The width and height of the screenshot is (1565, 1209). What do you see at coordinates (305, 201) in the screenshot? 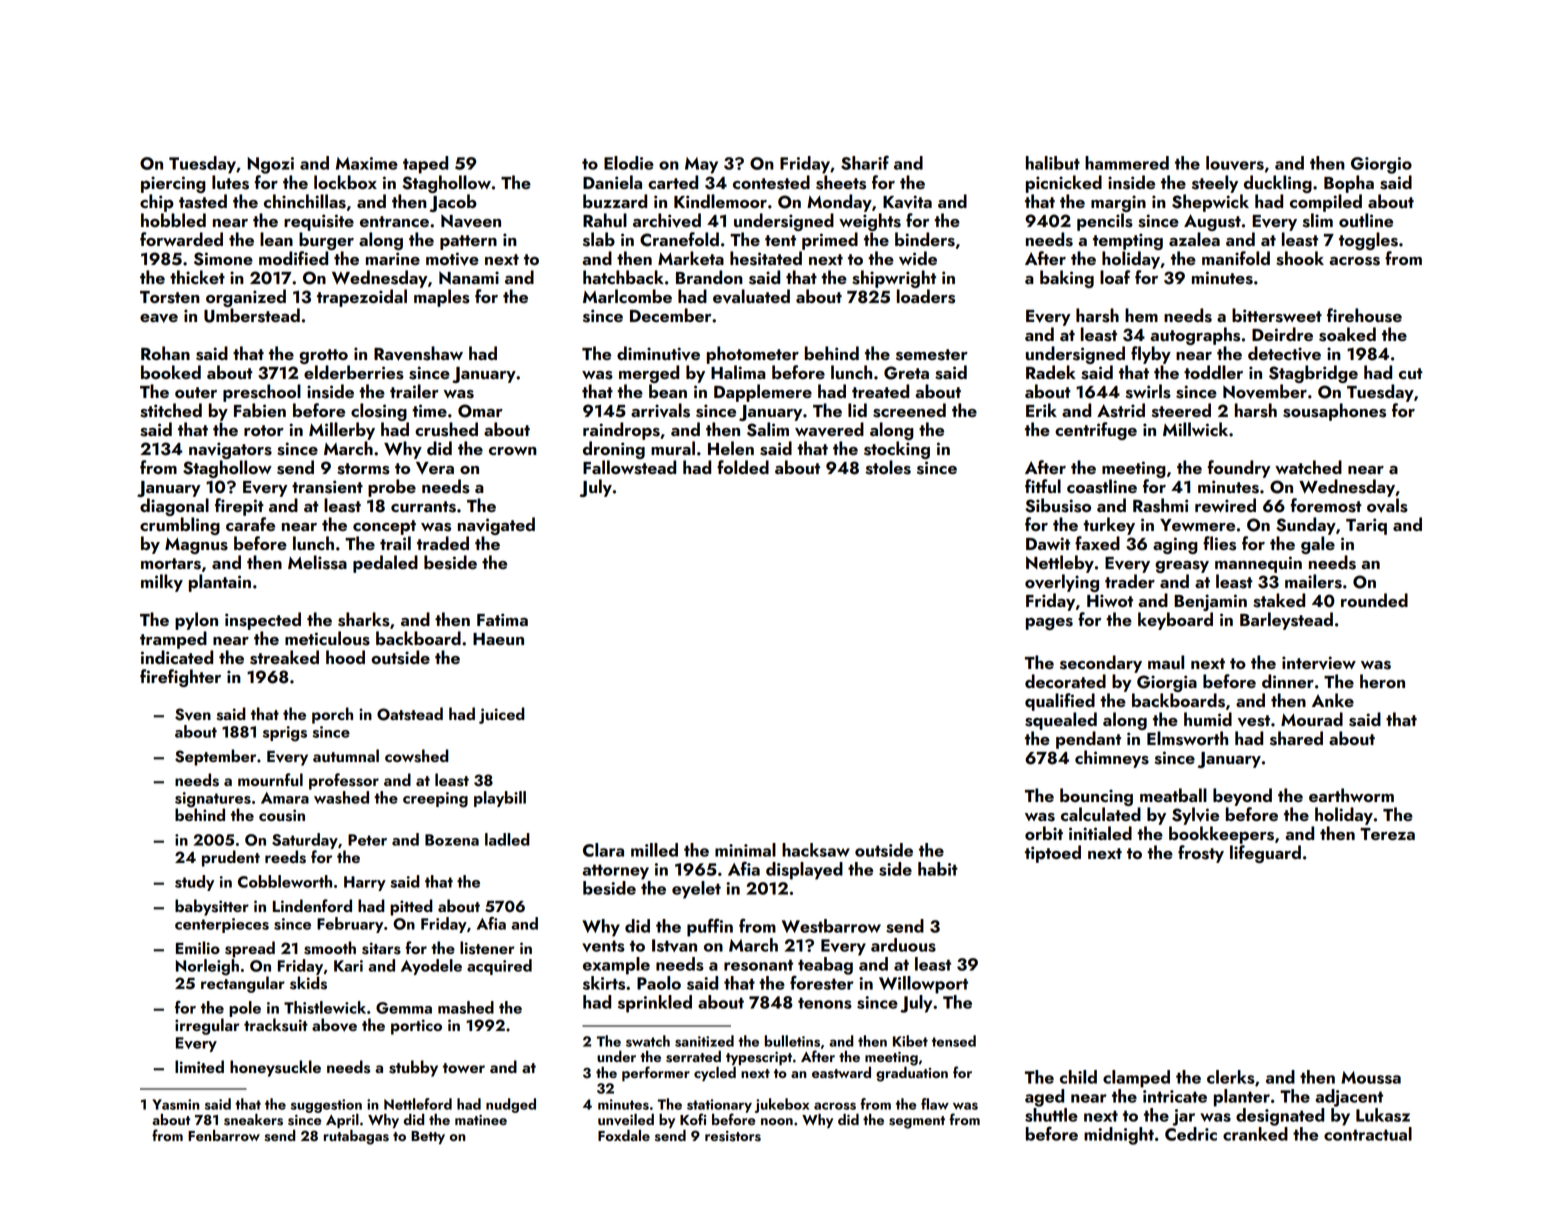
I see `chinchillas` at bounding box center [305, 201].
